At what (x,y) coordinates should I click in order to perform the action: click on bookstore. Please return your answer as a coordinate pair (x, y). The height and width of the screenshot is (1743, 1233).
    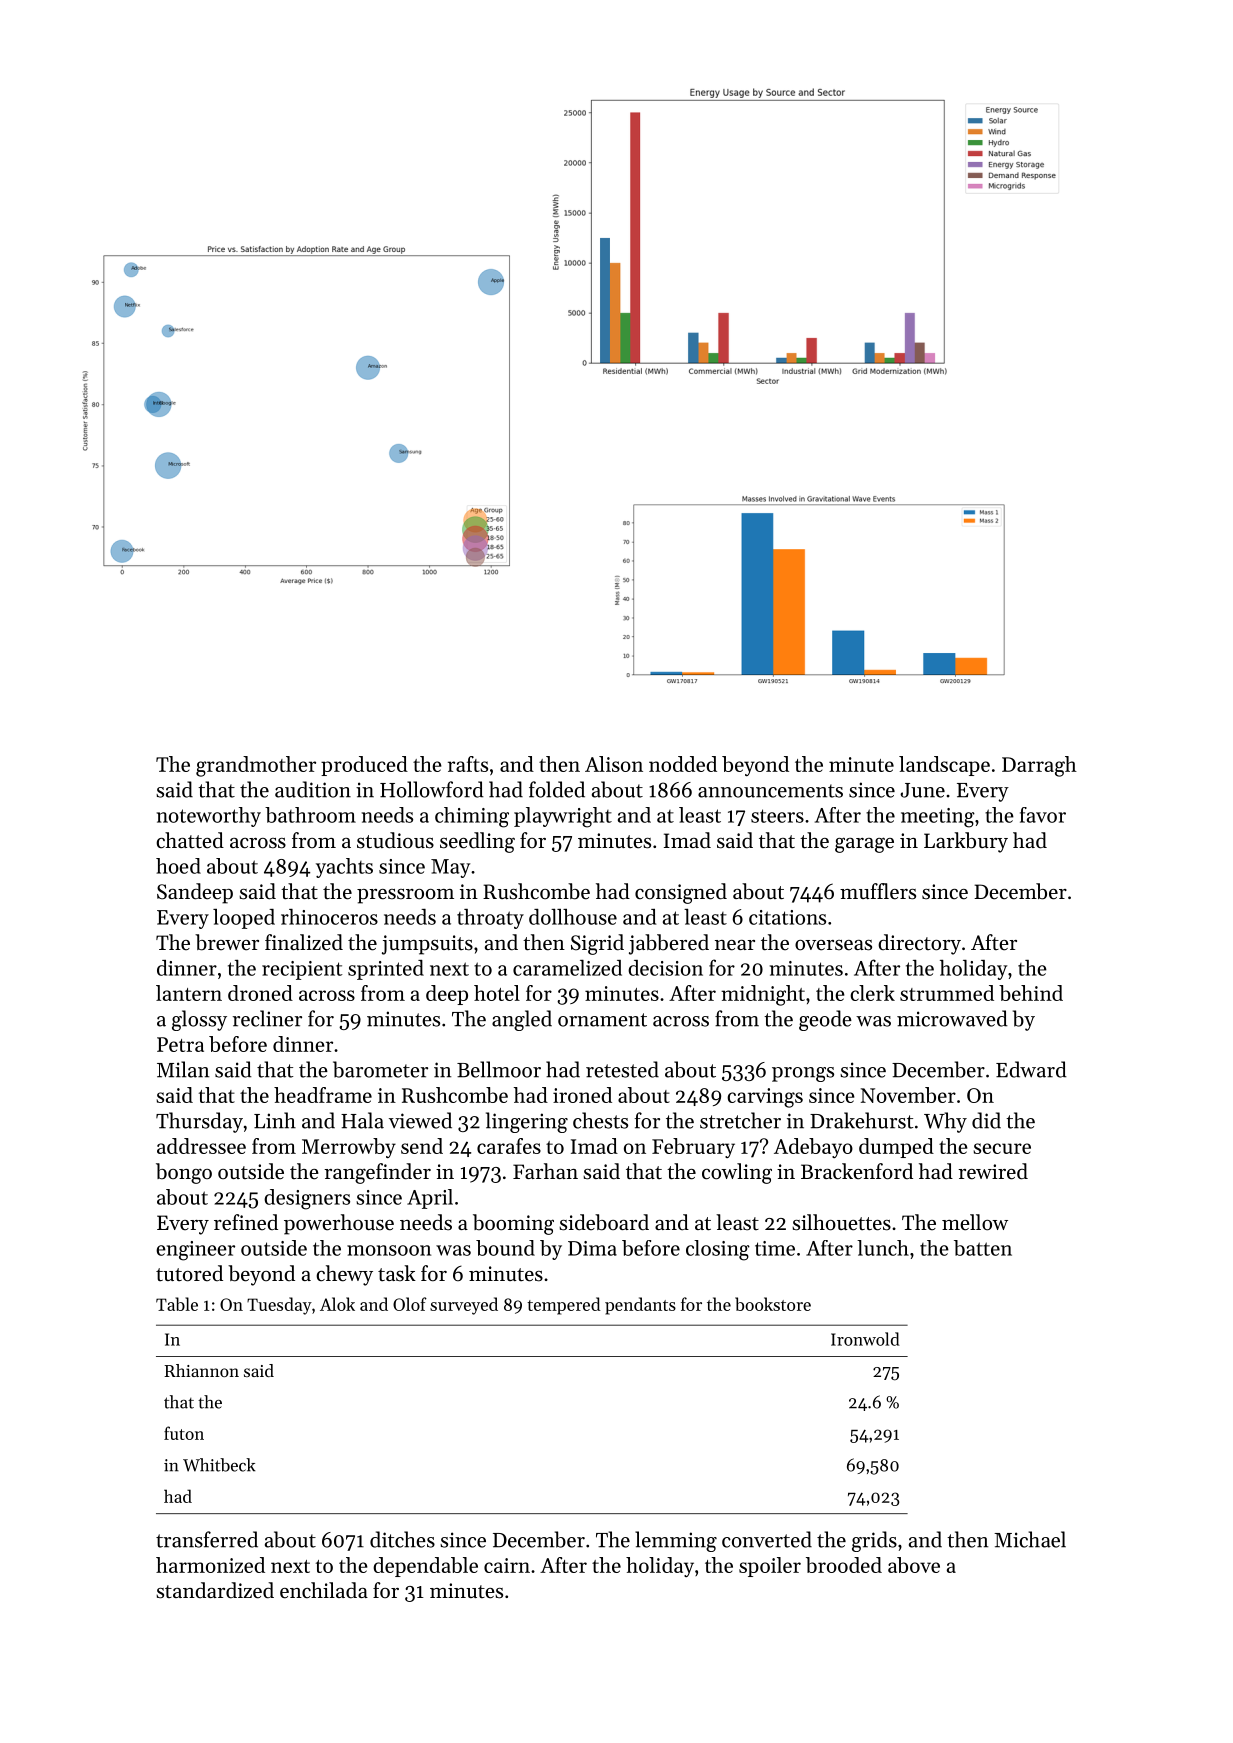
    Looking at the image, I should click on (773, 1304).
